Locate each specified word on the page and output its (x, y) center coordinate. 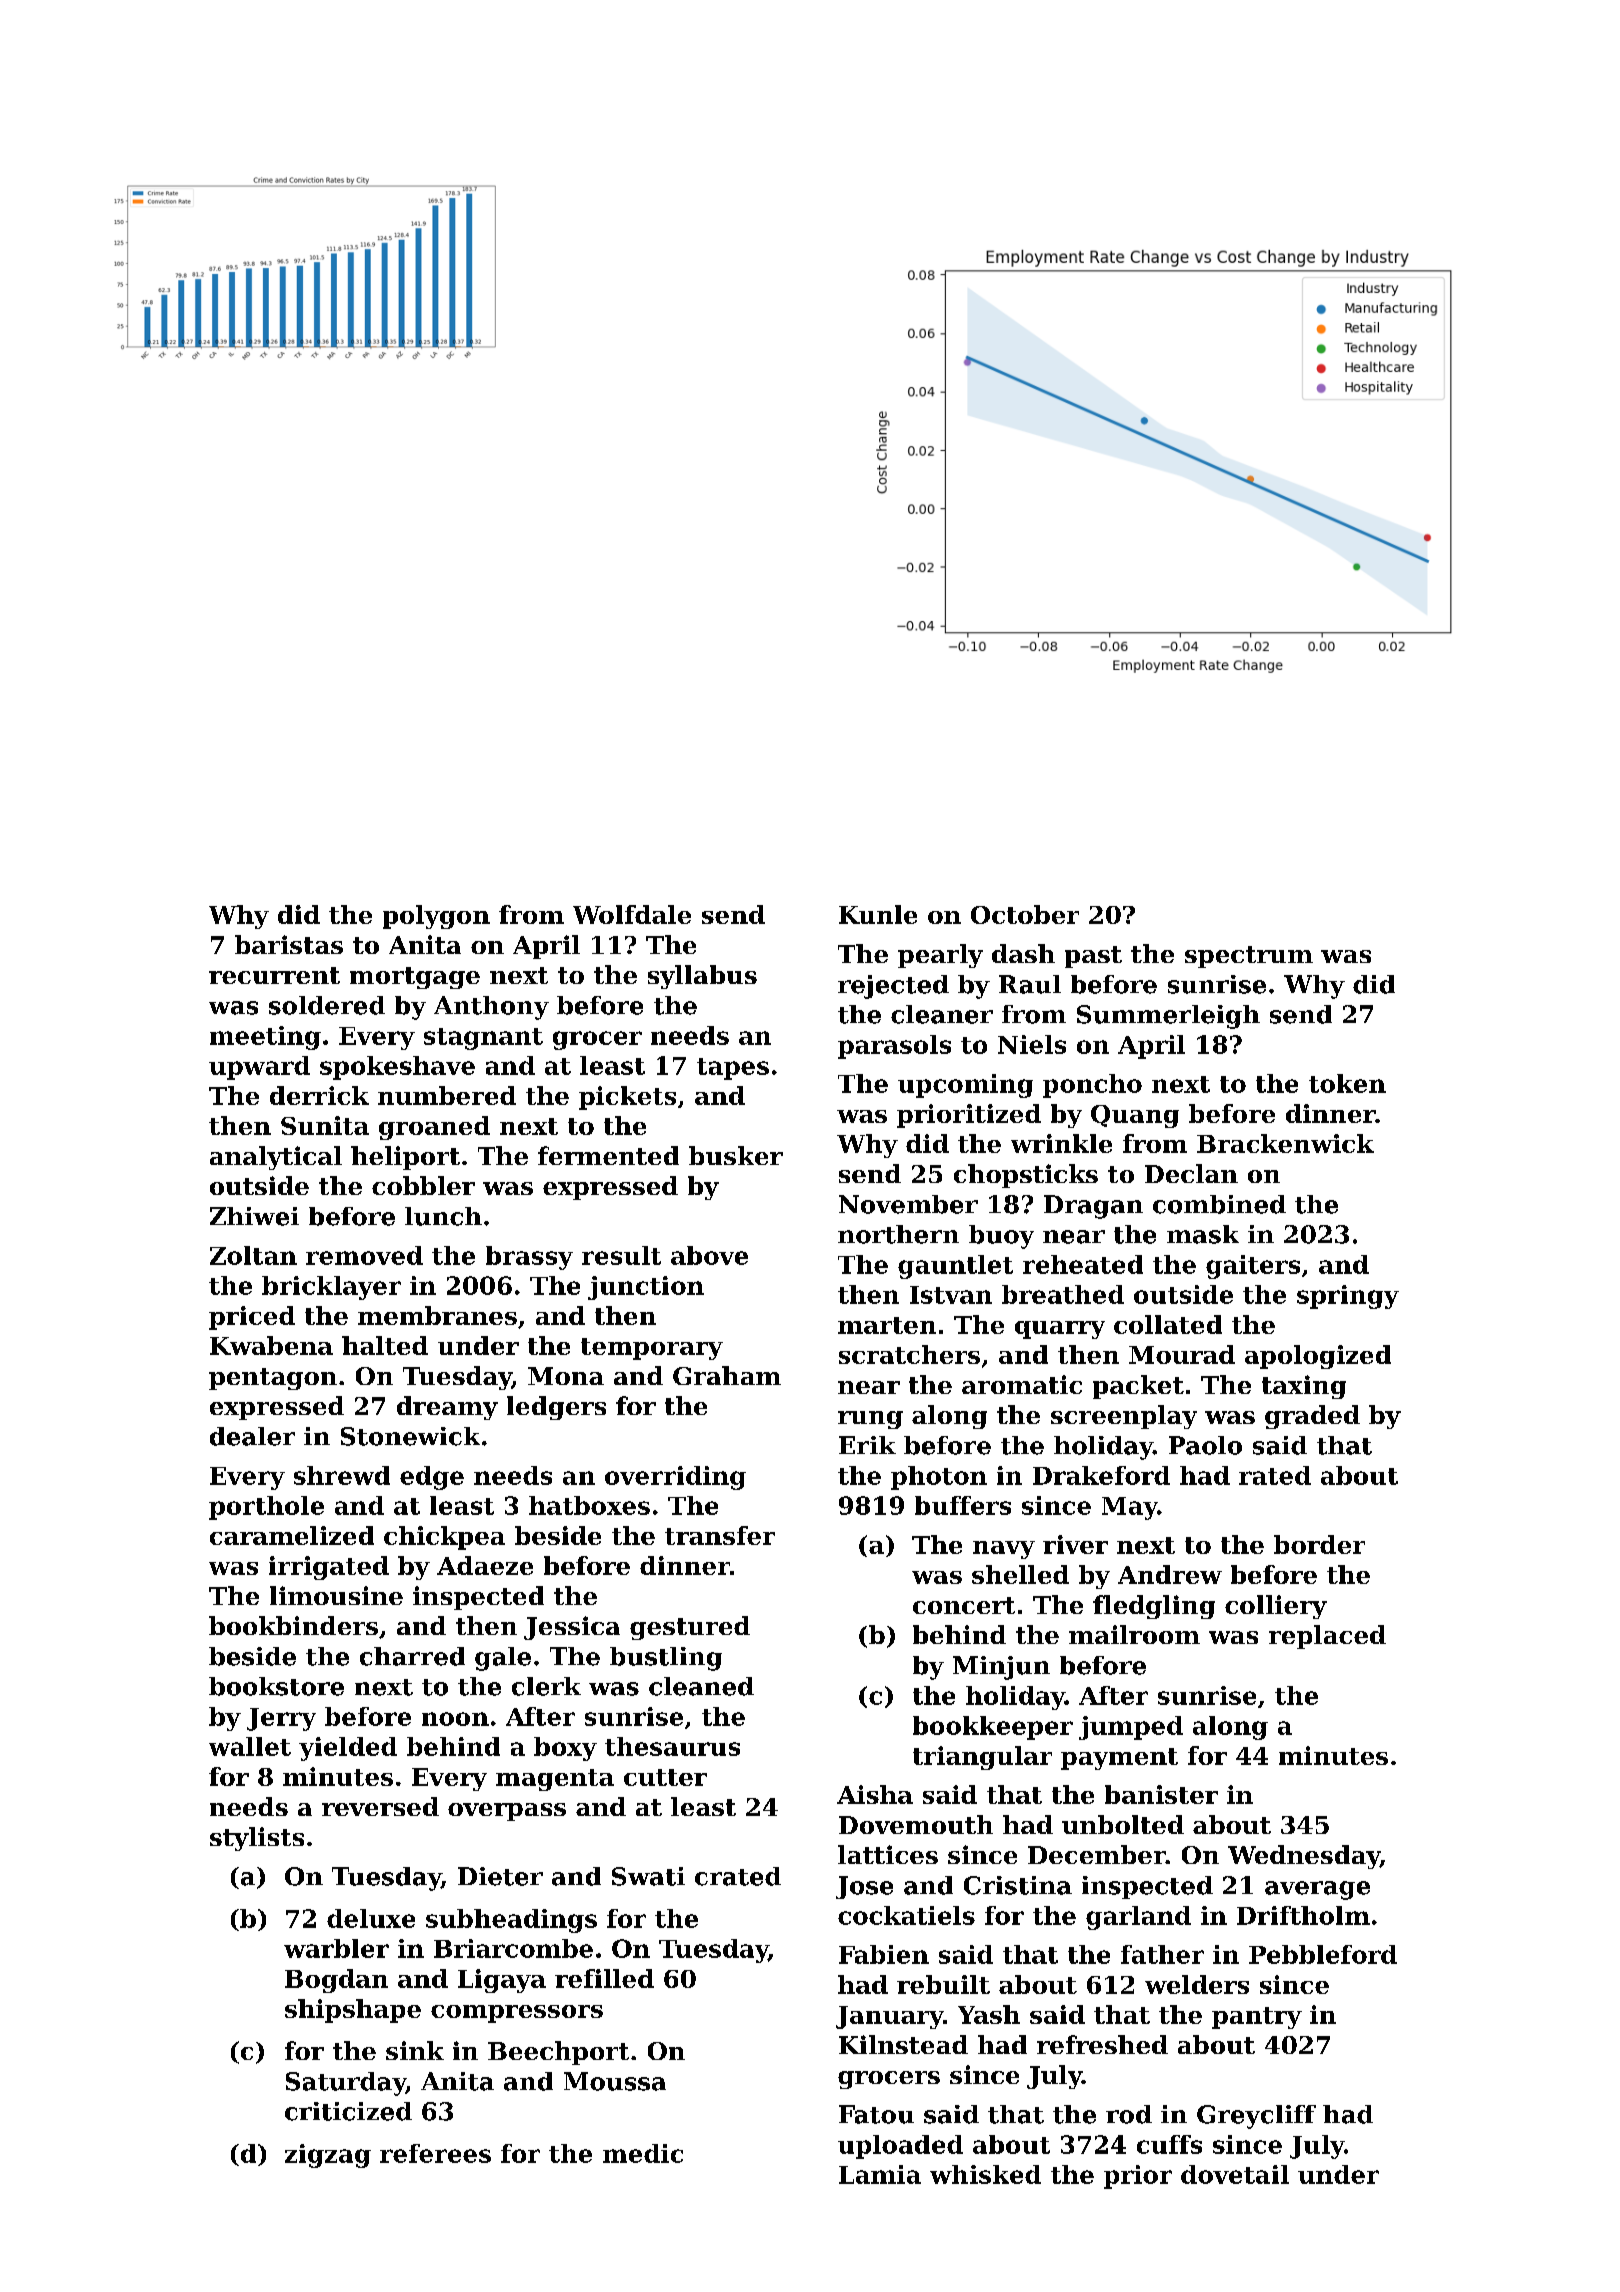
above (709, 1255)
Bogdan (336, 1981)
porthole (266, 1508)
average (1317, 1890)
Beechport (558, 2053)
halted (385, 1345)
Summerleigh (1168, 1017)
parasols (894, 1047)
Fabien (884, 1954)
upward (259, 1068)
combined (1219, 1204)
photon (939, 1478)
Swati (648, 1876)
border (1319, 1544)
